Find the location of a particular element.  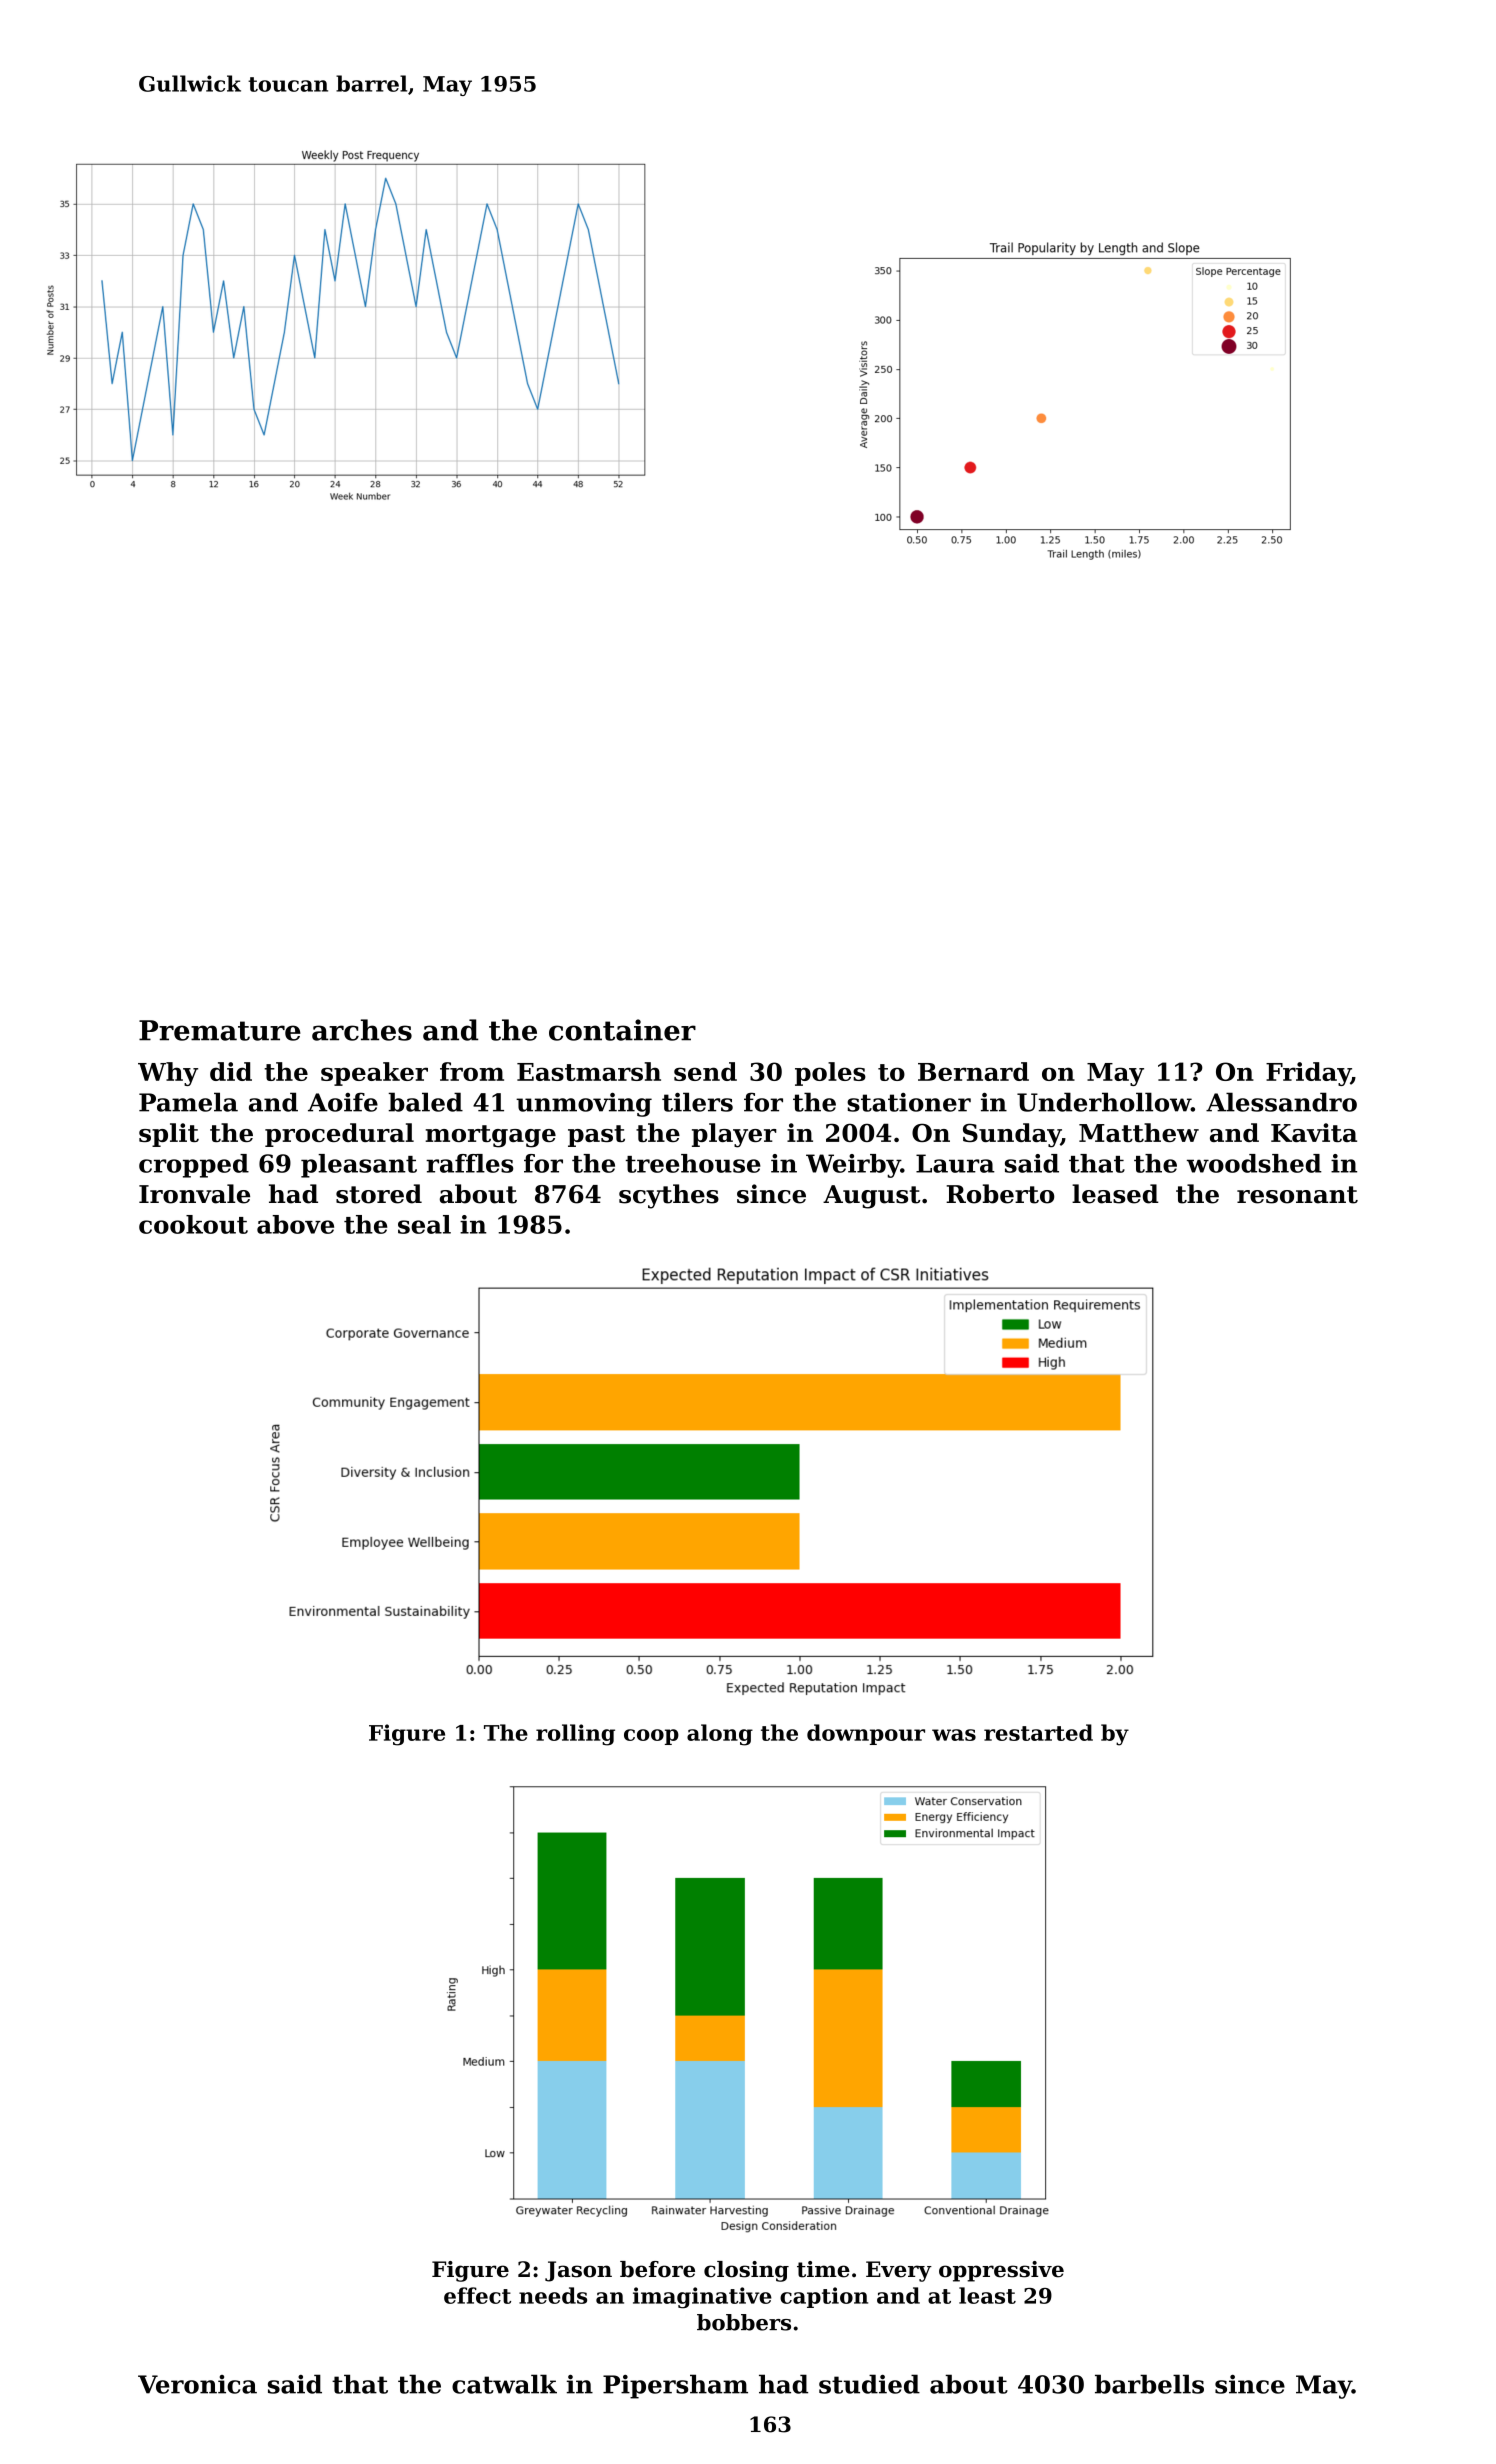

least is located at coordinates (987, 2295).
